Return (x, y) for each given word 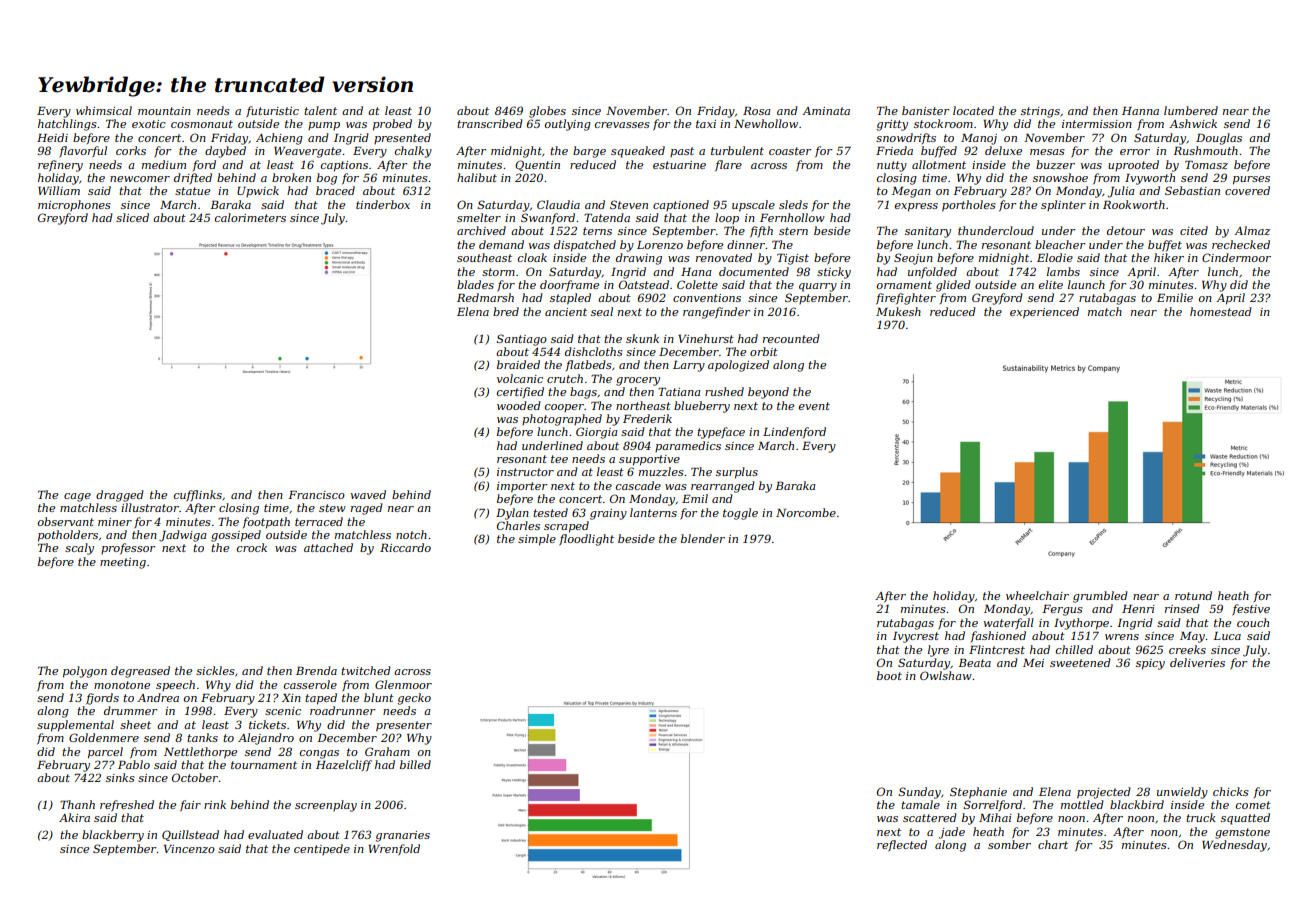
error (1135, 152)
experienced (1044, 313)
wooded (519, 405)
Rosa (757, 111)
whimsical (104, 110)
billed (415, 764)
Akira (74, 817)
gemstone (1242, 833)
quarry (818, 287)
